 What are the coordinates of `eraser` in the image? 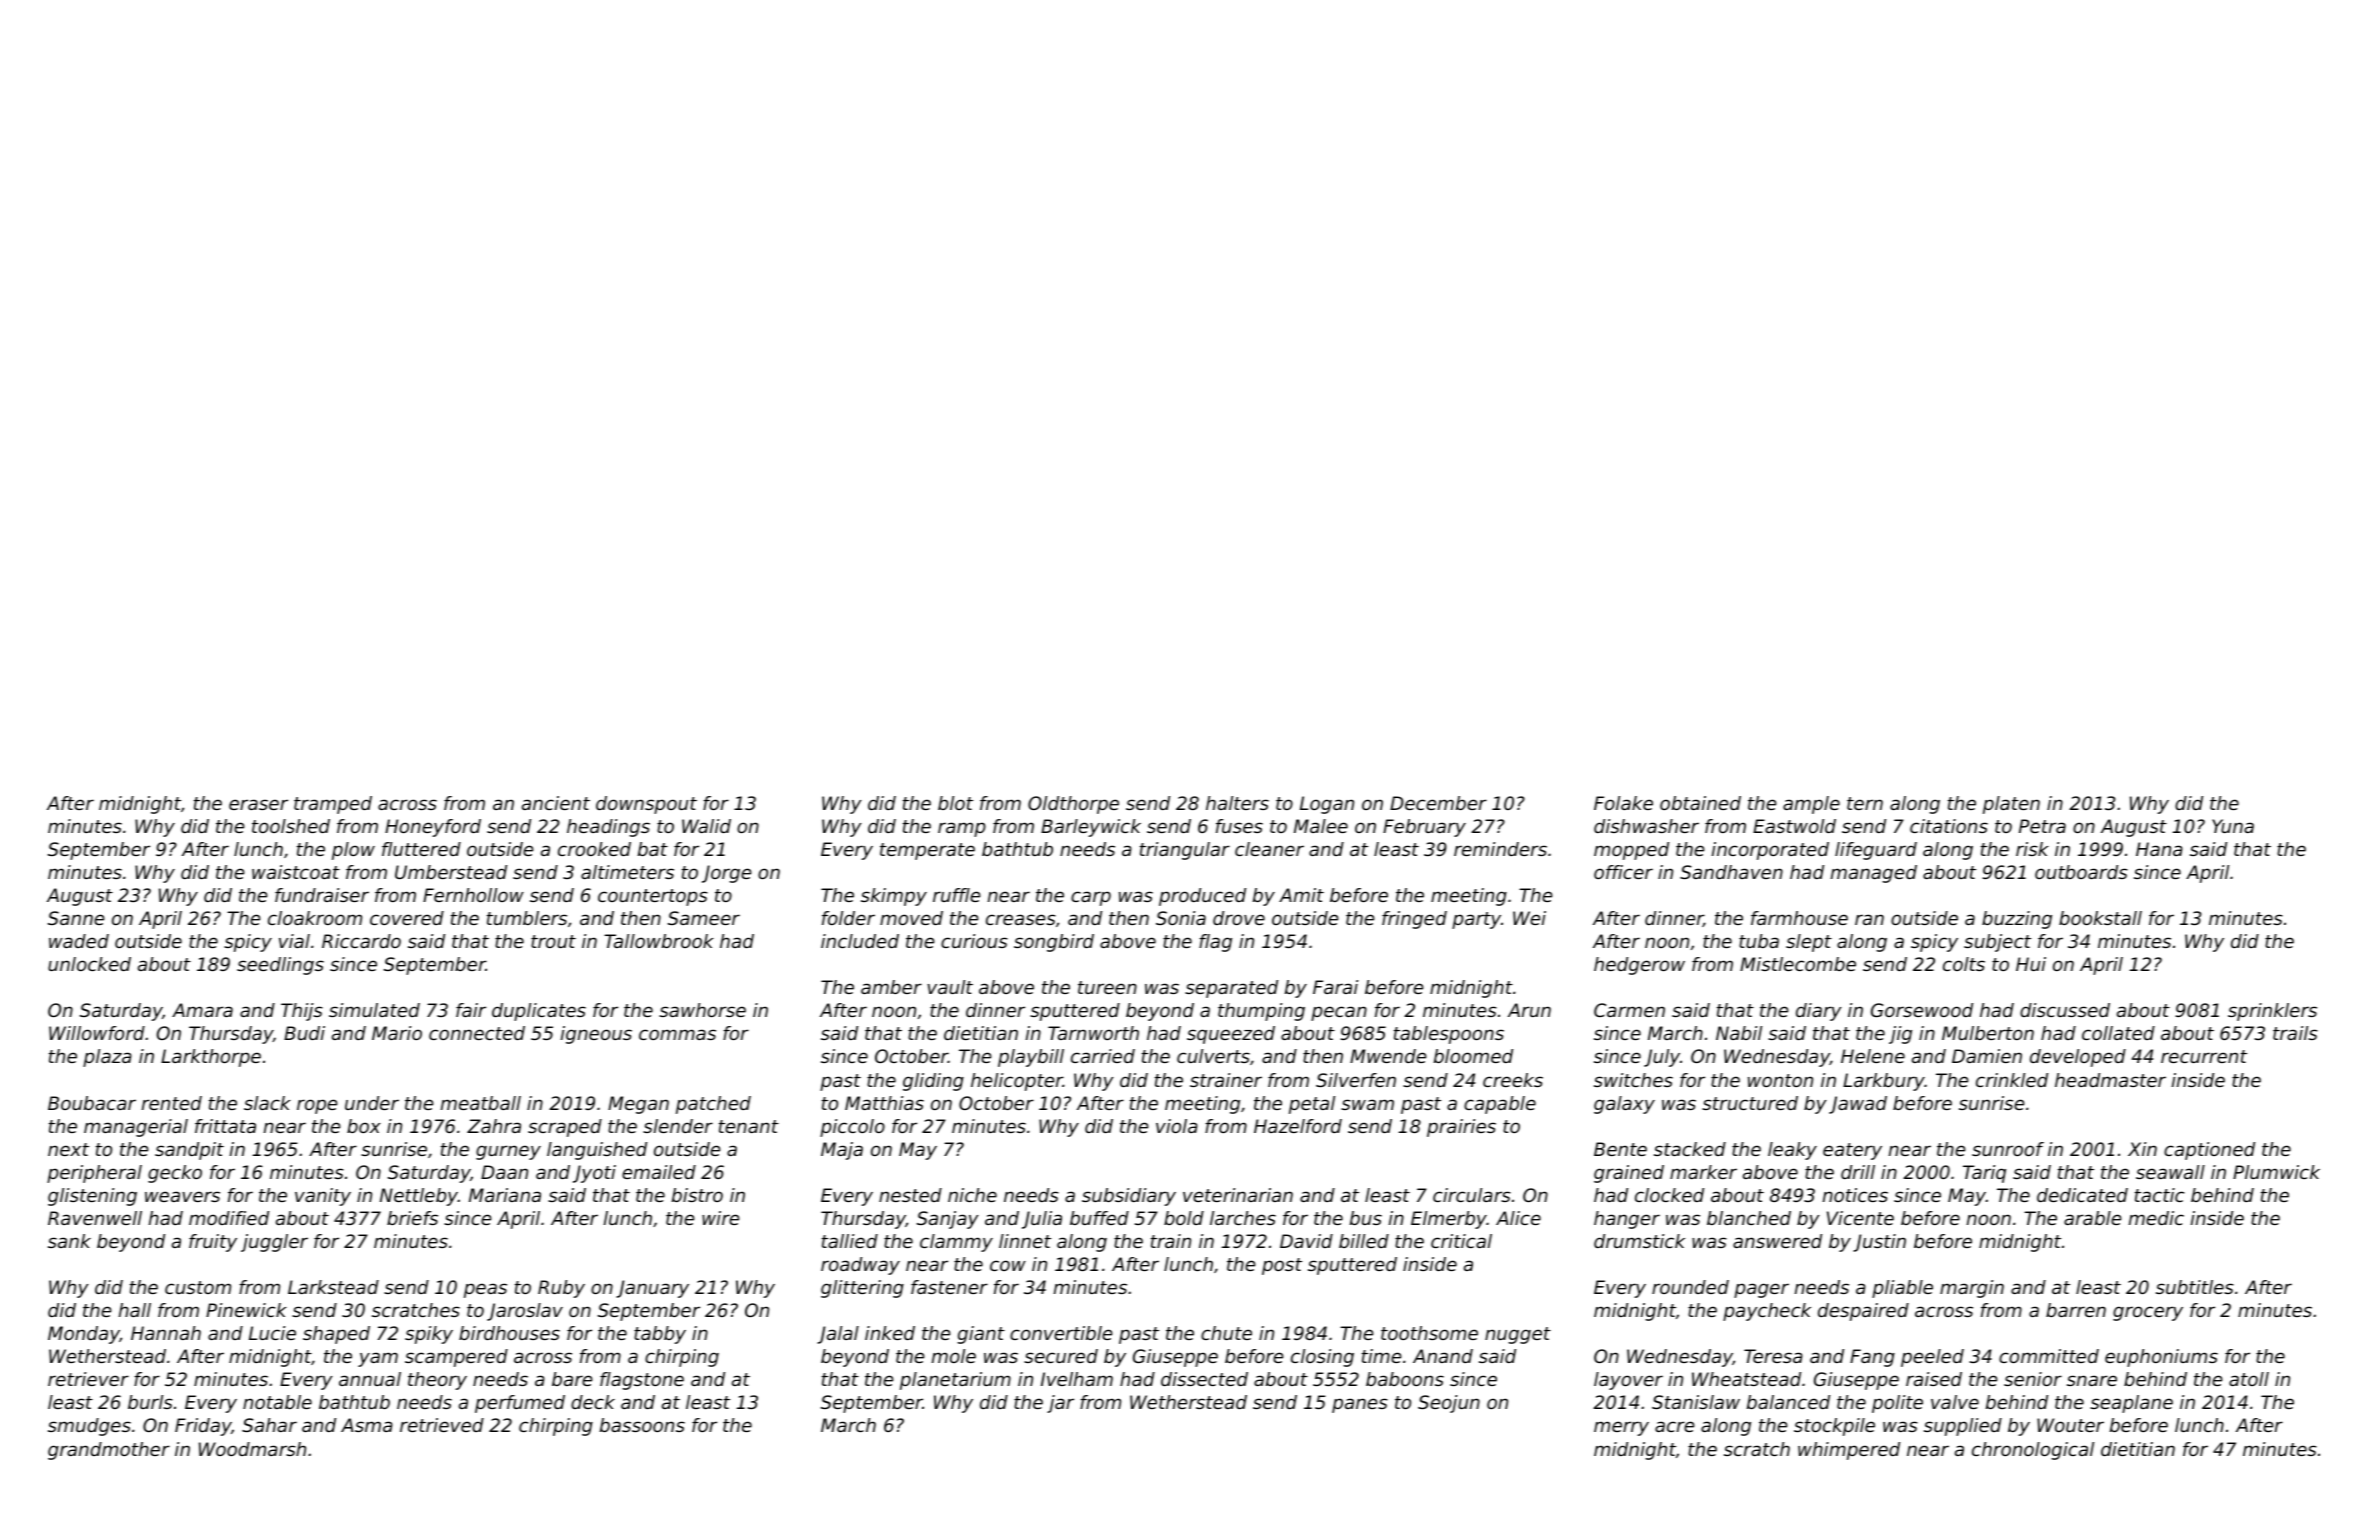 It's located at (258, 804).
